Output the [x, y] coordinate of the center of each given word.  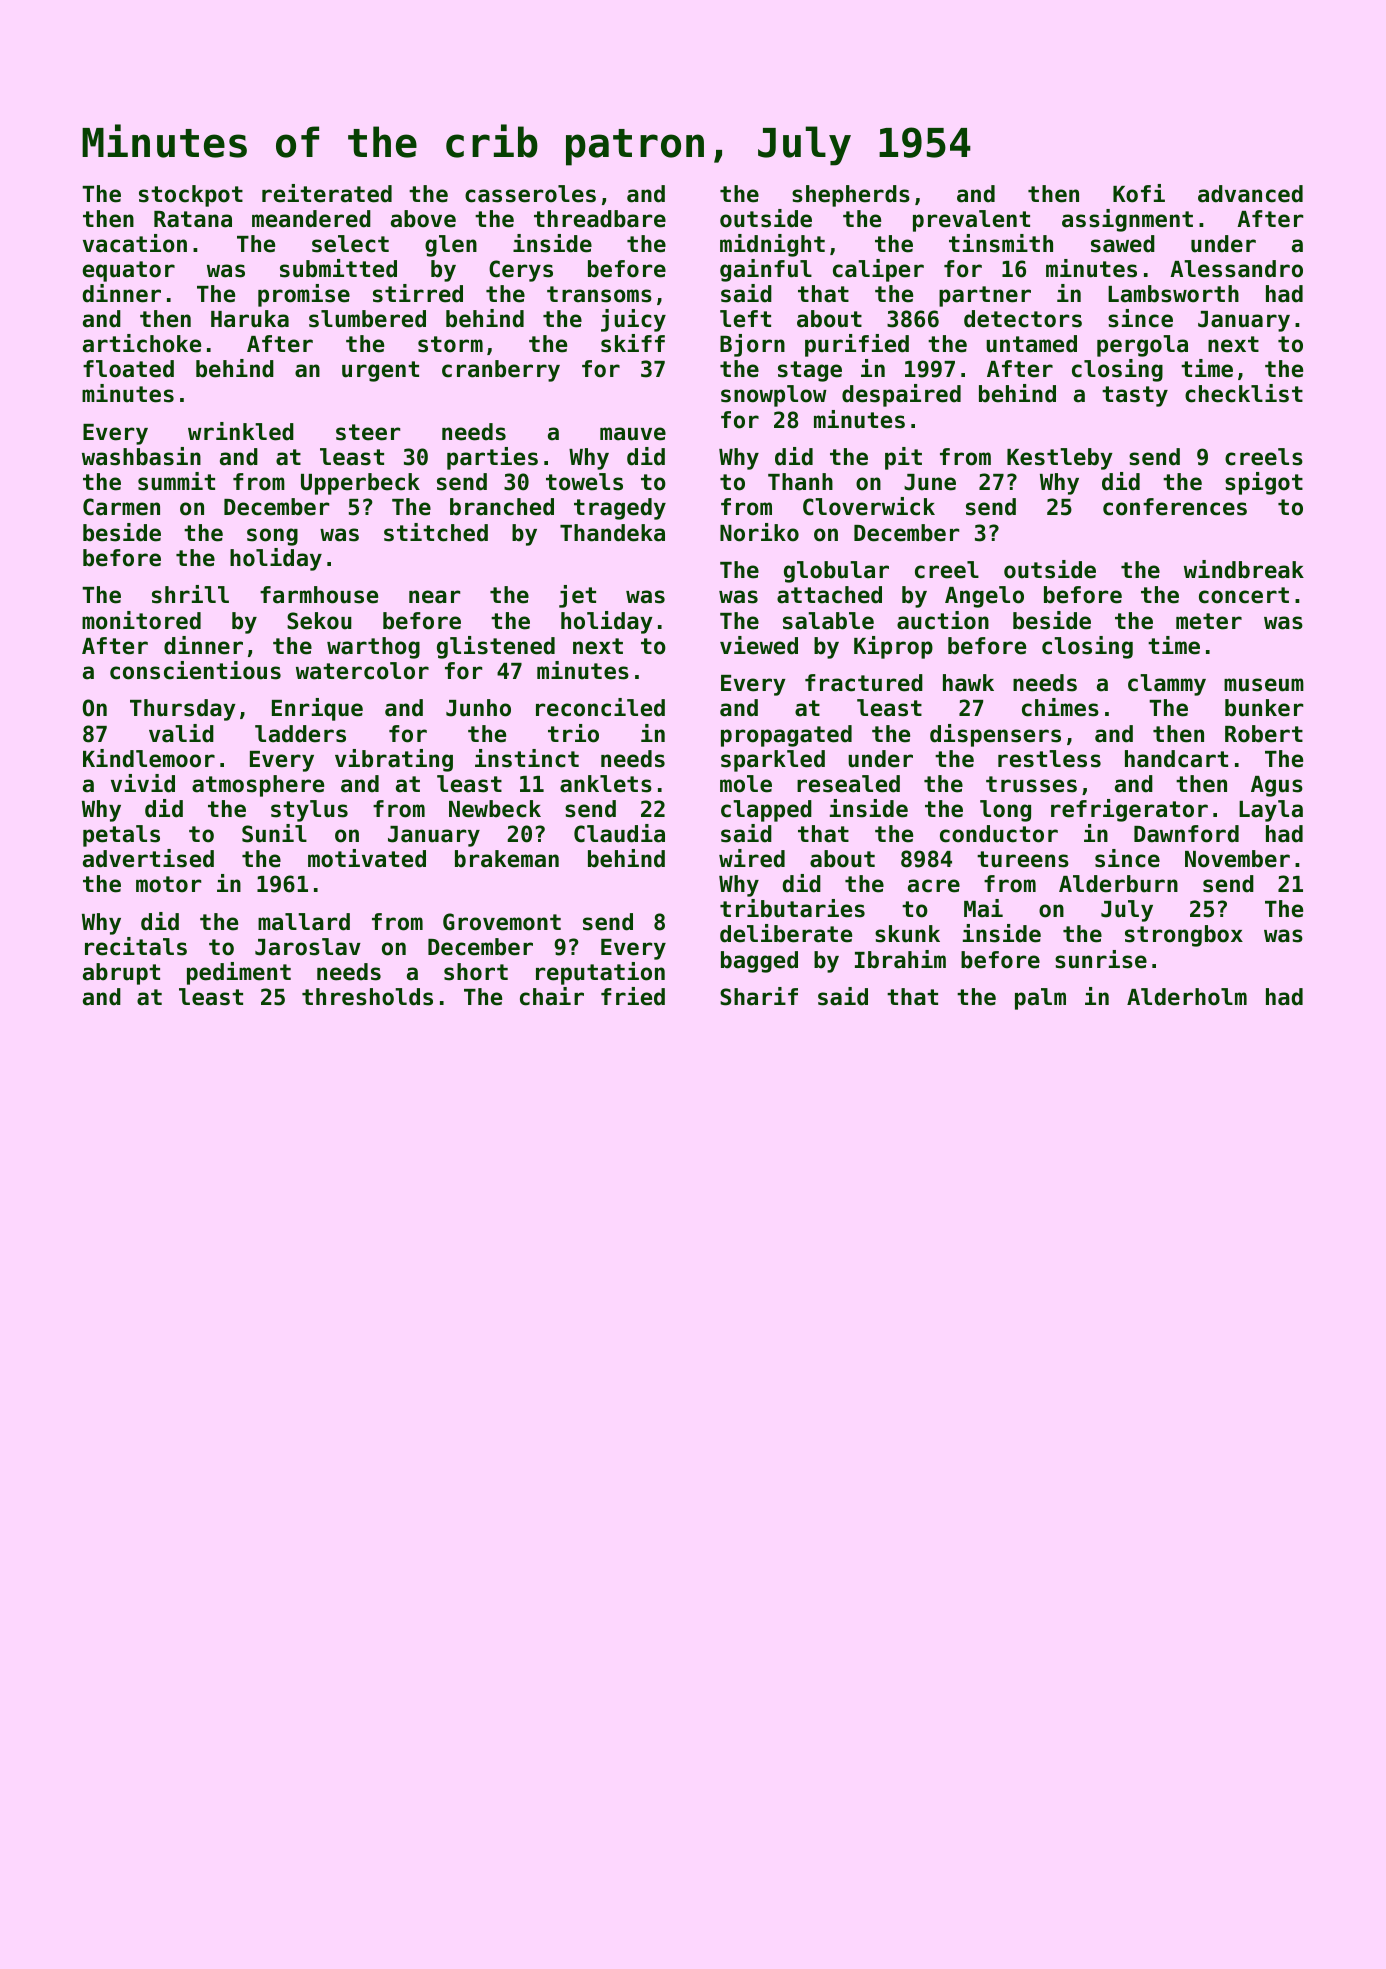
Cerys [521, 271]
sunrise [1101, 959]
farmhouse [319, 595]
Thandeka [612, 533]
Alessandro [1236, 269]
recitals [136, 946]
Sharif [759, 996]
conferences [1175, 507]
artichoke [142, 343]
